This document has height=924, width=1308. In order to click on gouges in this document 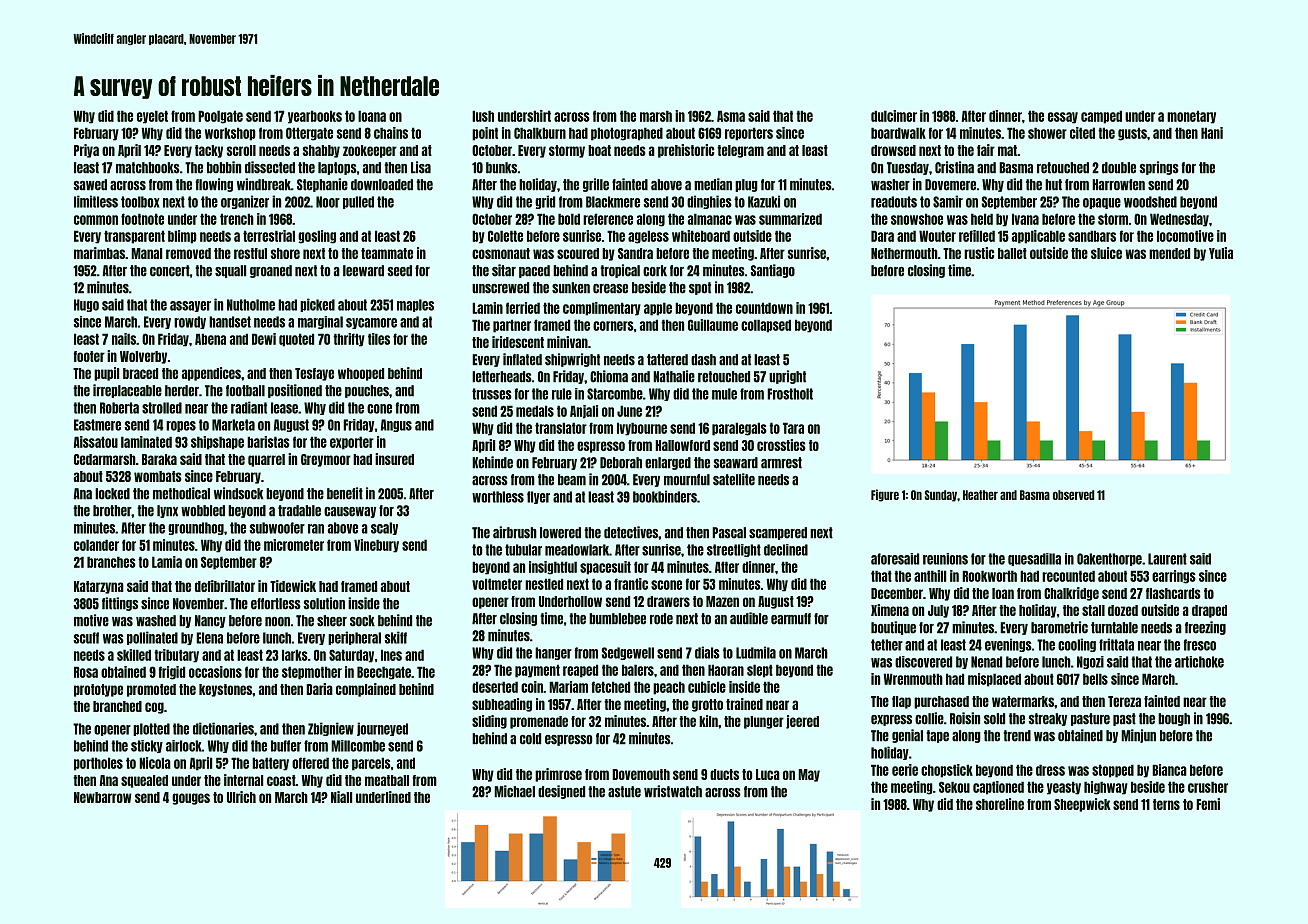, I will do `click(191, 799)`.
